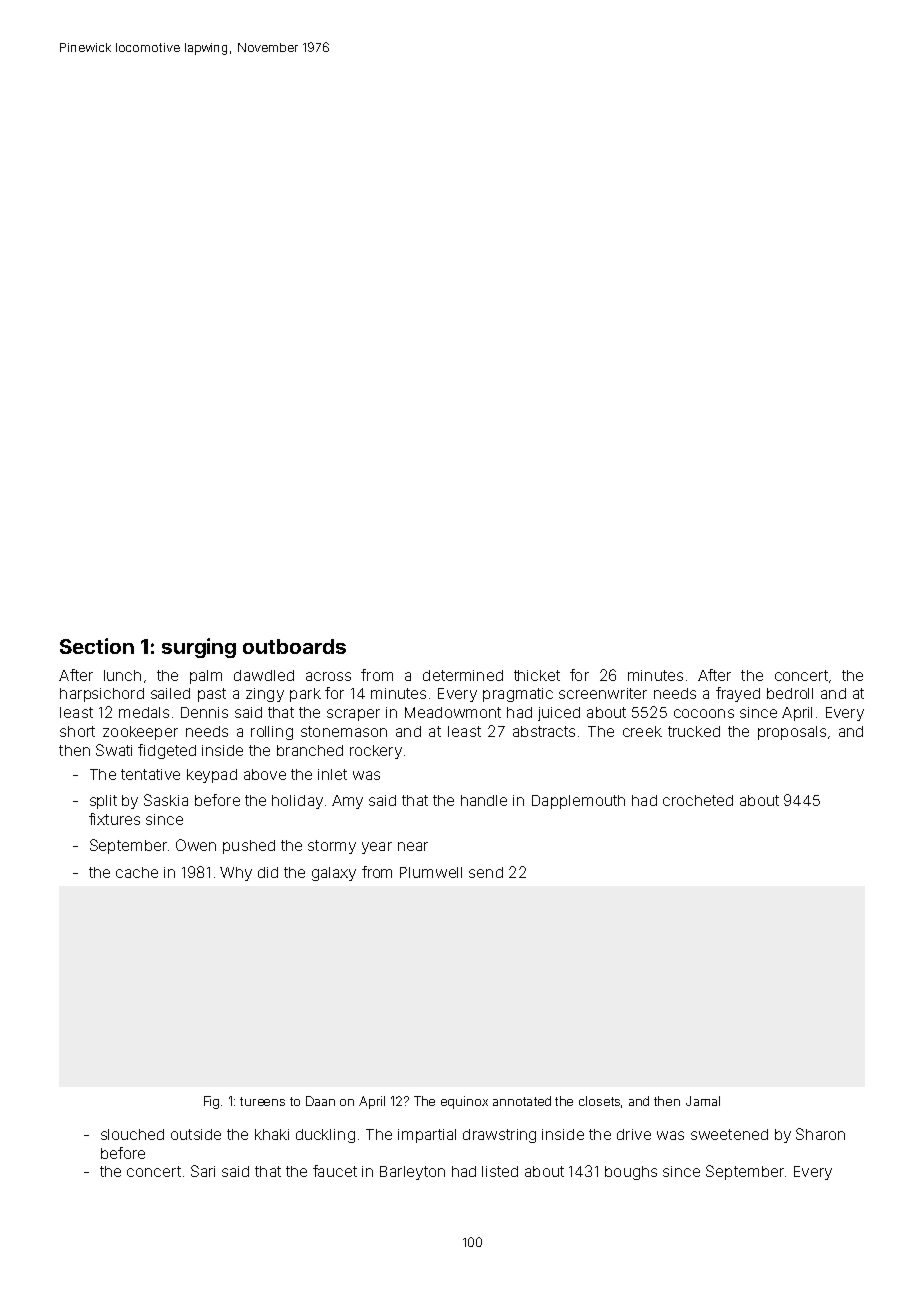 The image size is (924, 1314). I want to click on Sari, so click(203, 1171).
